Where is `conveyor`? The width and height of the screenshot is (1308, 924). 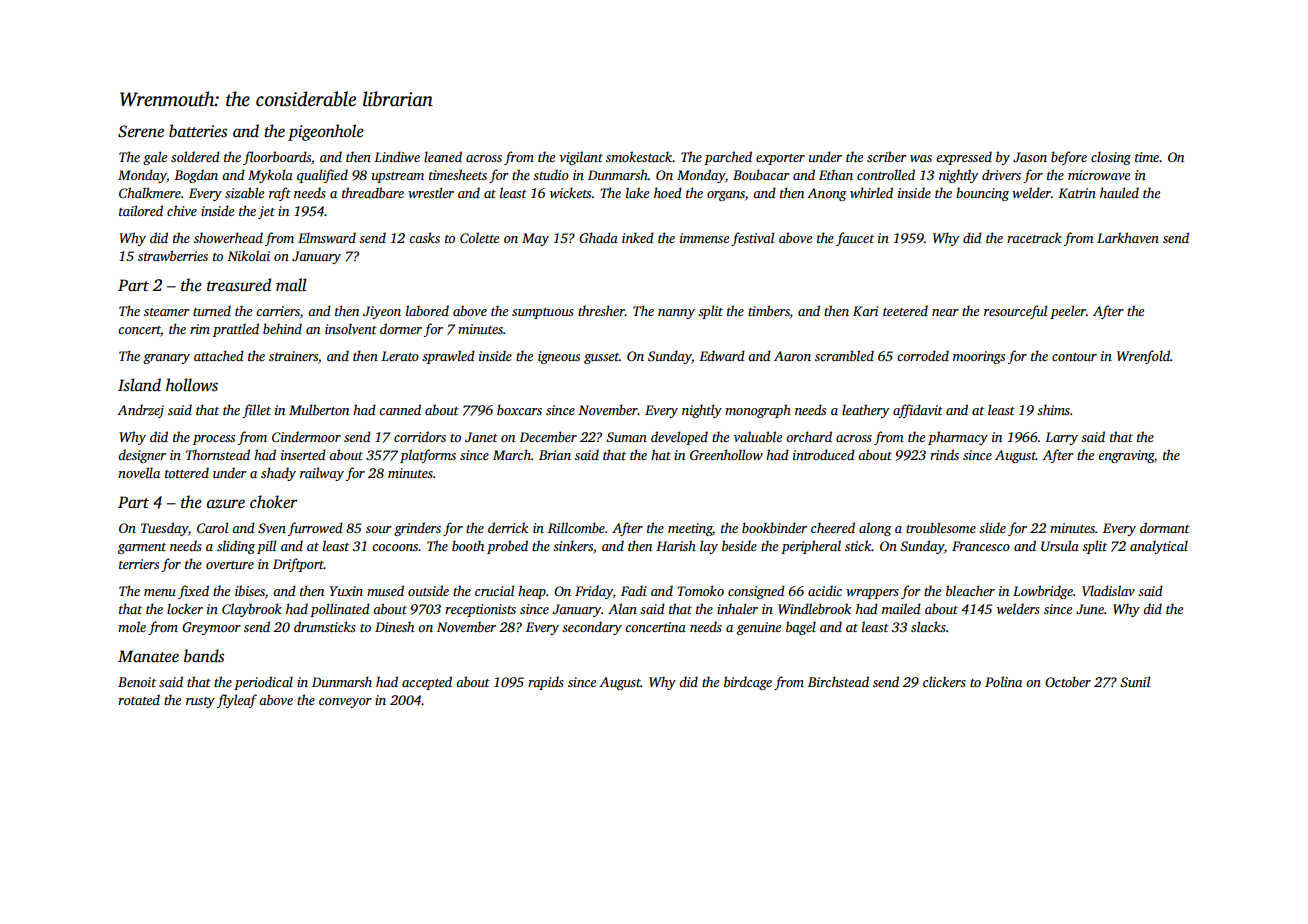 conveyor is located at coordinates (345, 703).
